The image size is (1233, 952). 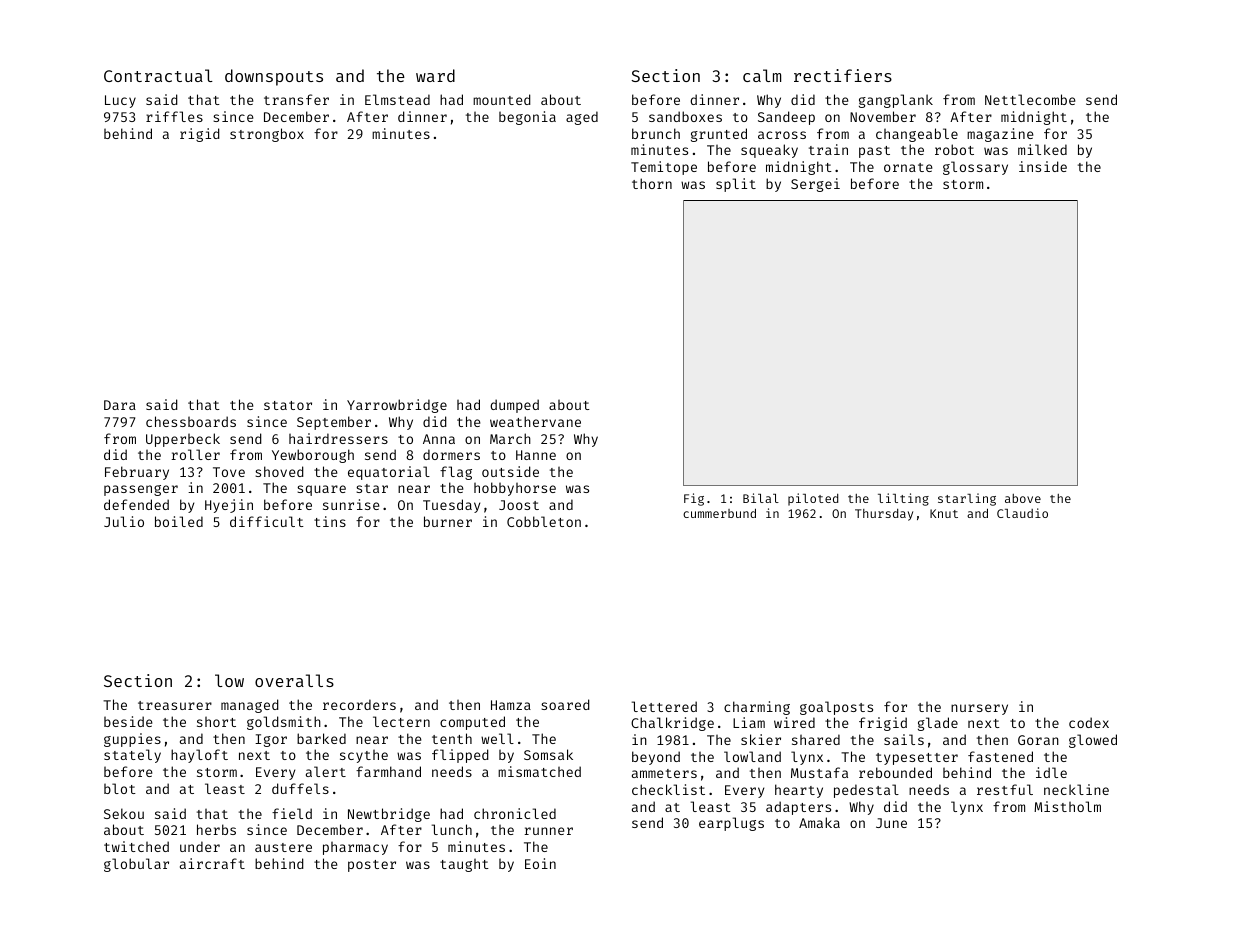 What do you see at coordinates (229, 472) in the screenshot?
I see `Tove` at bounding box center [229, 472].
